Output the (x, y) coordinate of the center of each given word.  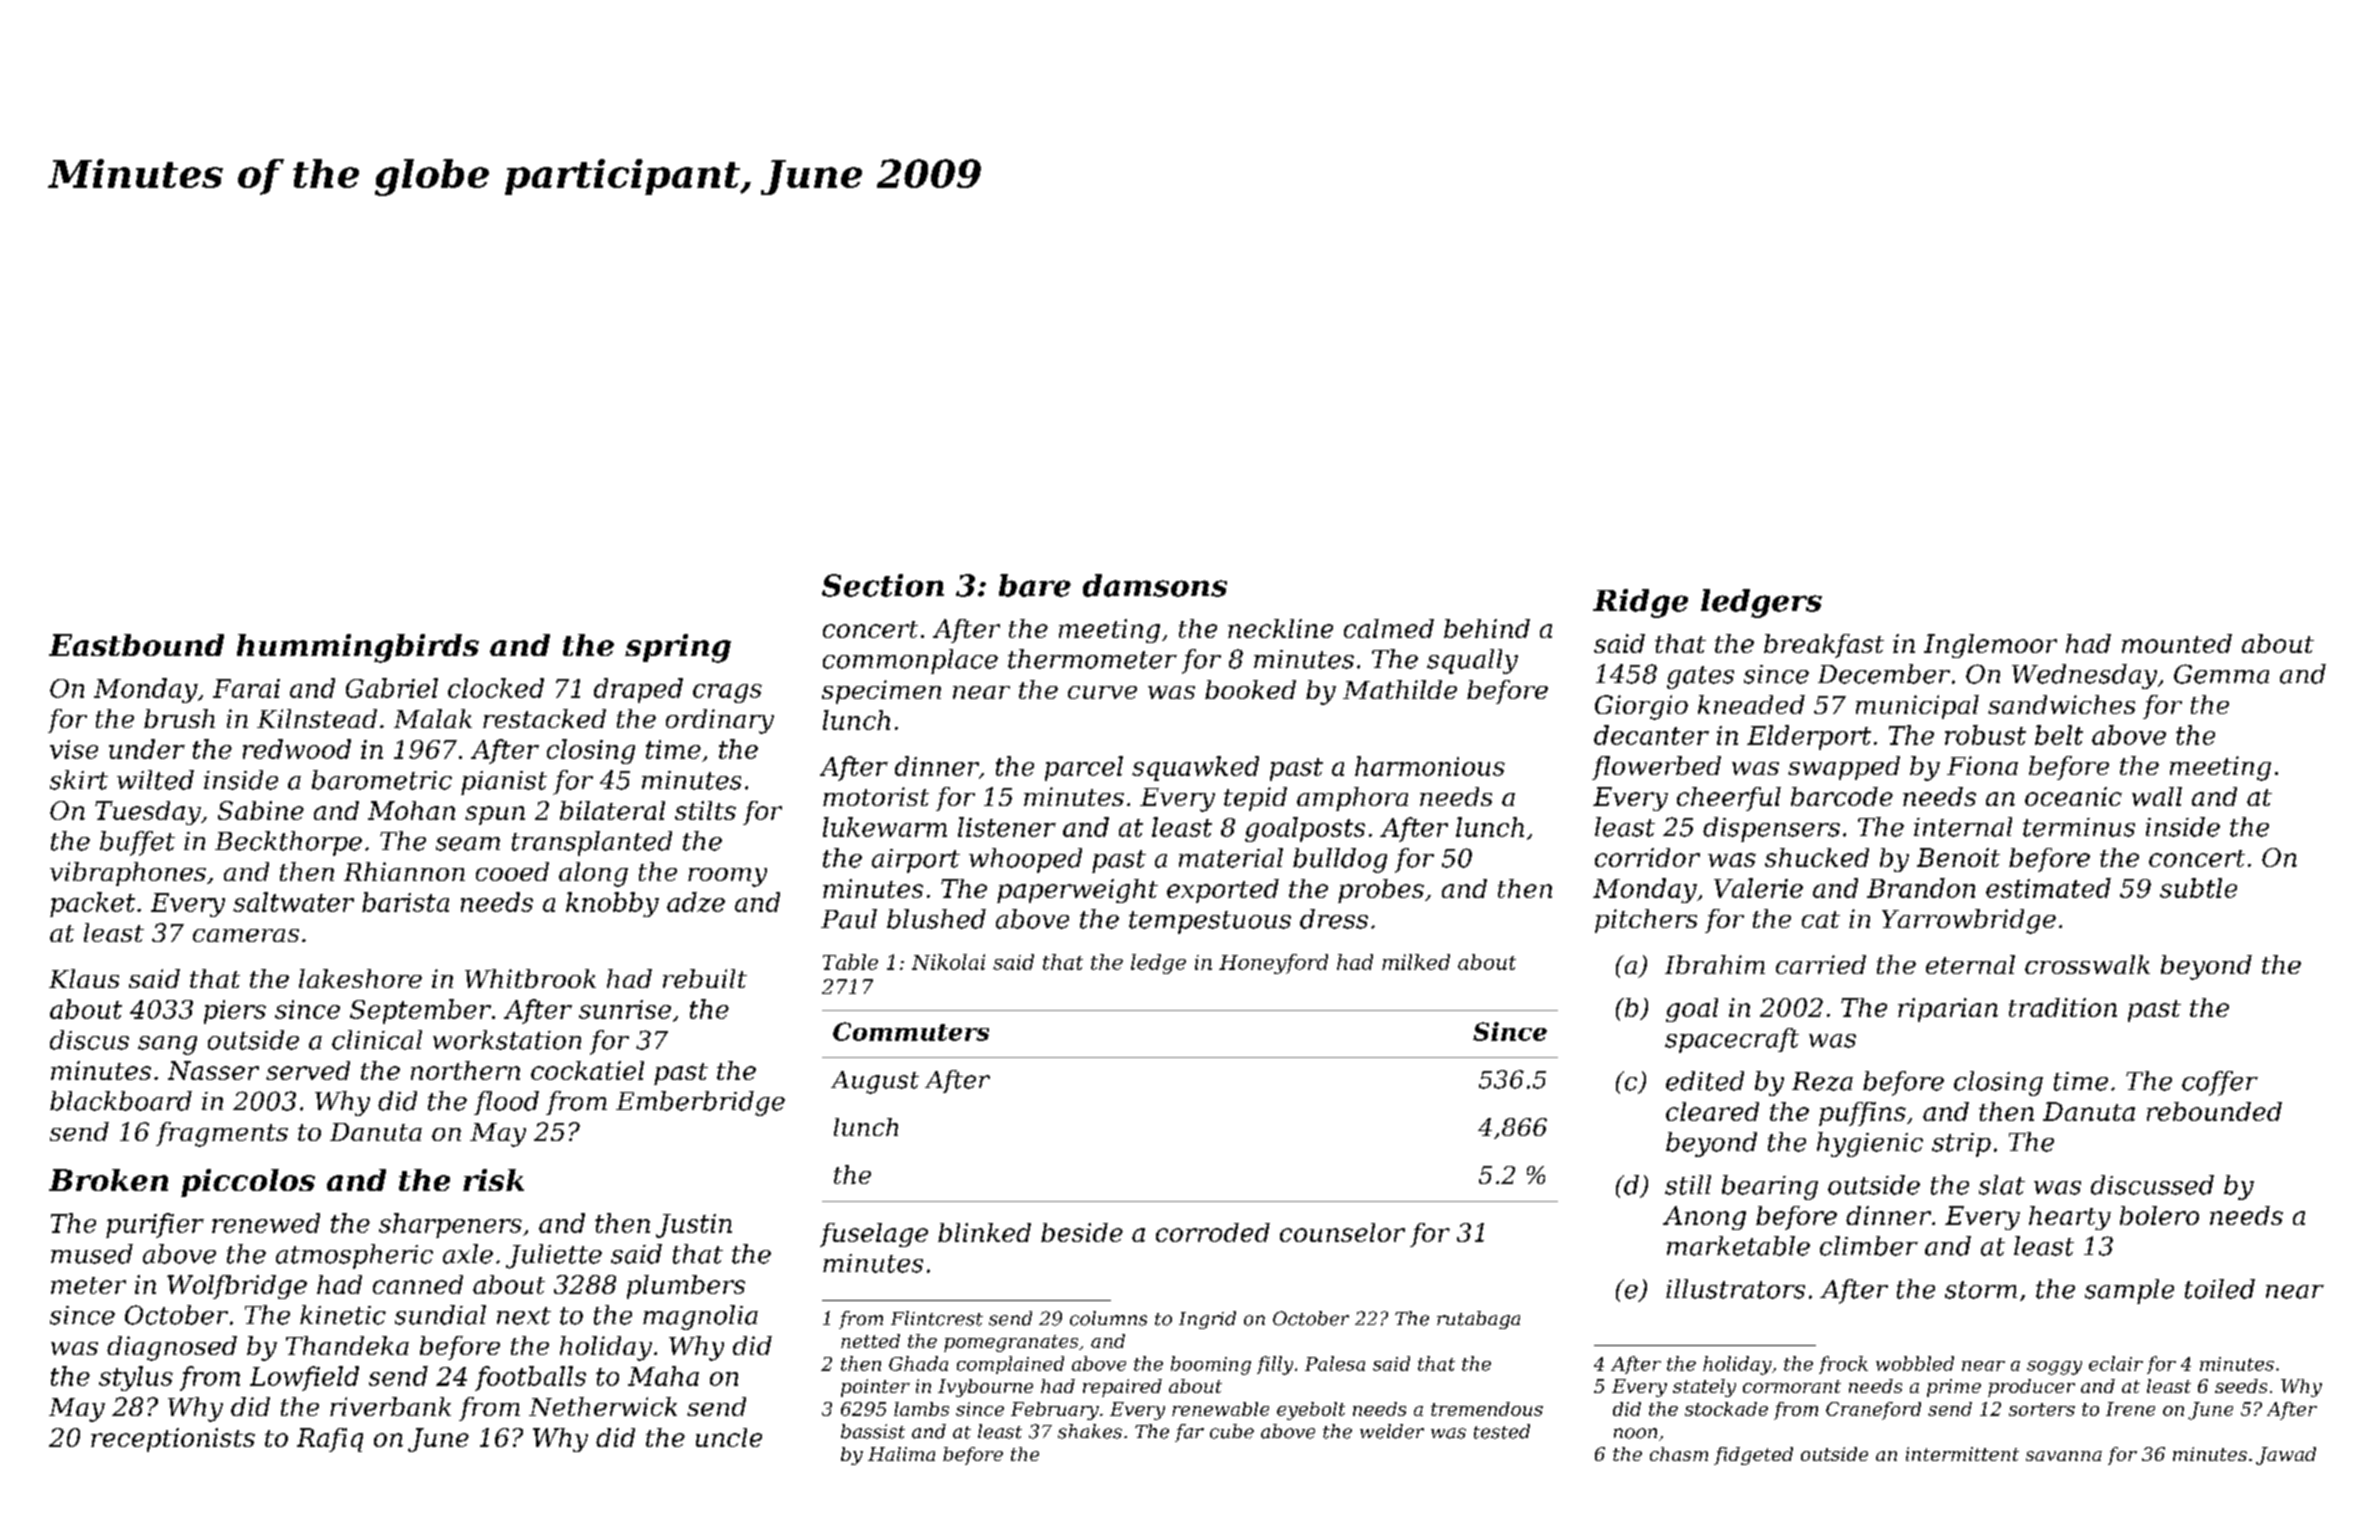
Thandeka (347, 1345)
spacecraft (1732, 1040)
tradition (2063, 1007)
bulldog (1340, 860)
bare (1035, 585)
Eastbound (136, 645)
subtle (2198, 888)
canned (418, 1284)
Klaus (84, 978)
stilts (705, 810)
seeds (2241, 1386)
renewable (1220, 1409)
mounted (2177, 643)
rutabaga (1478, 1320)
